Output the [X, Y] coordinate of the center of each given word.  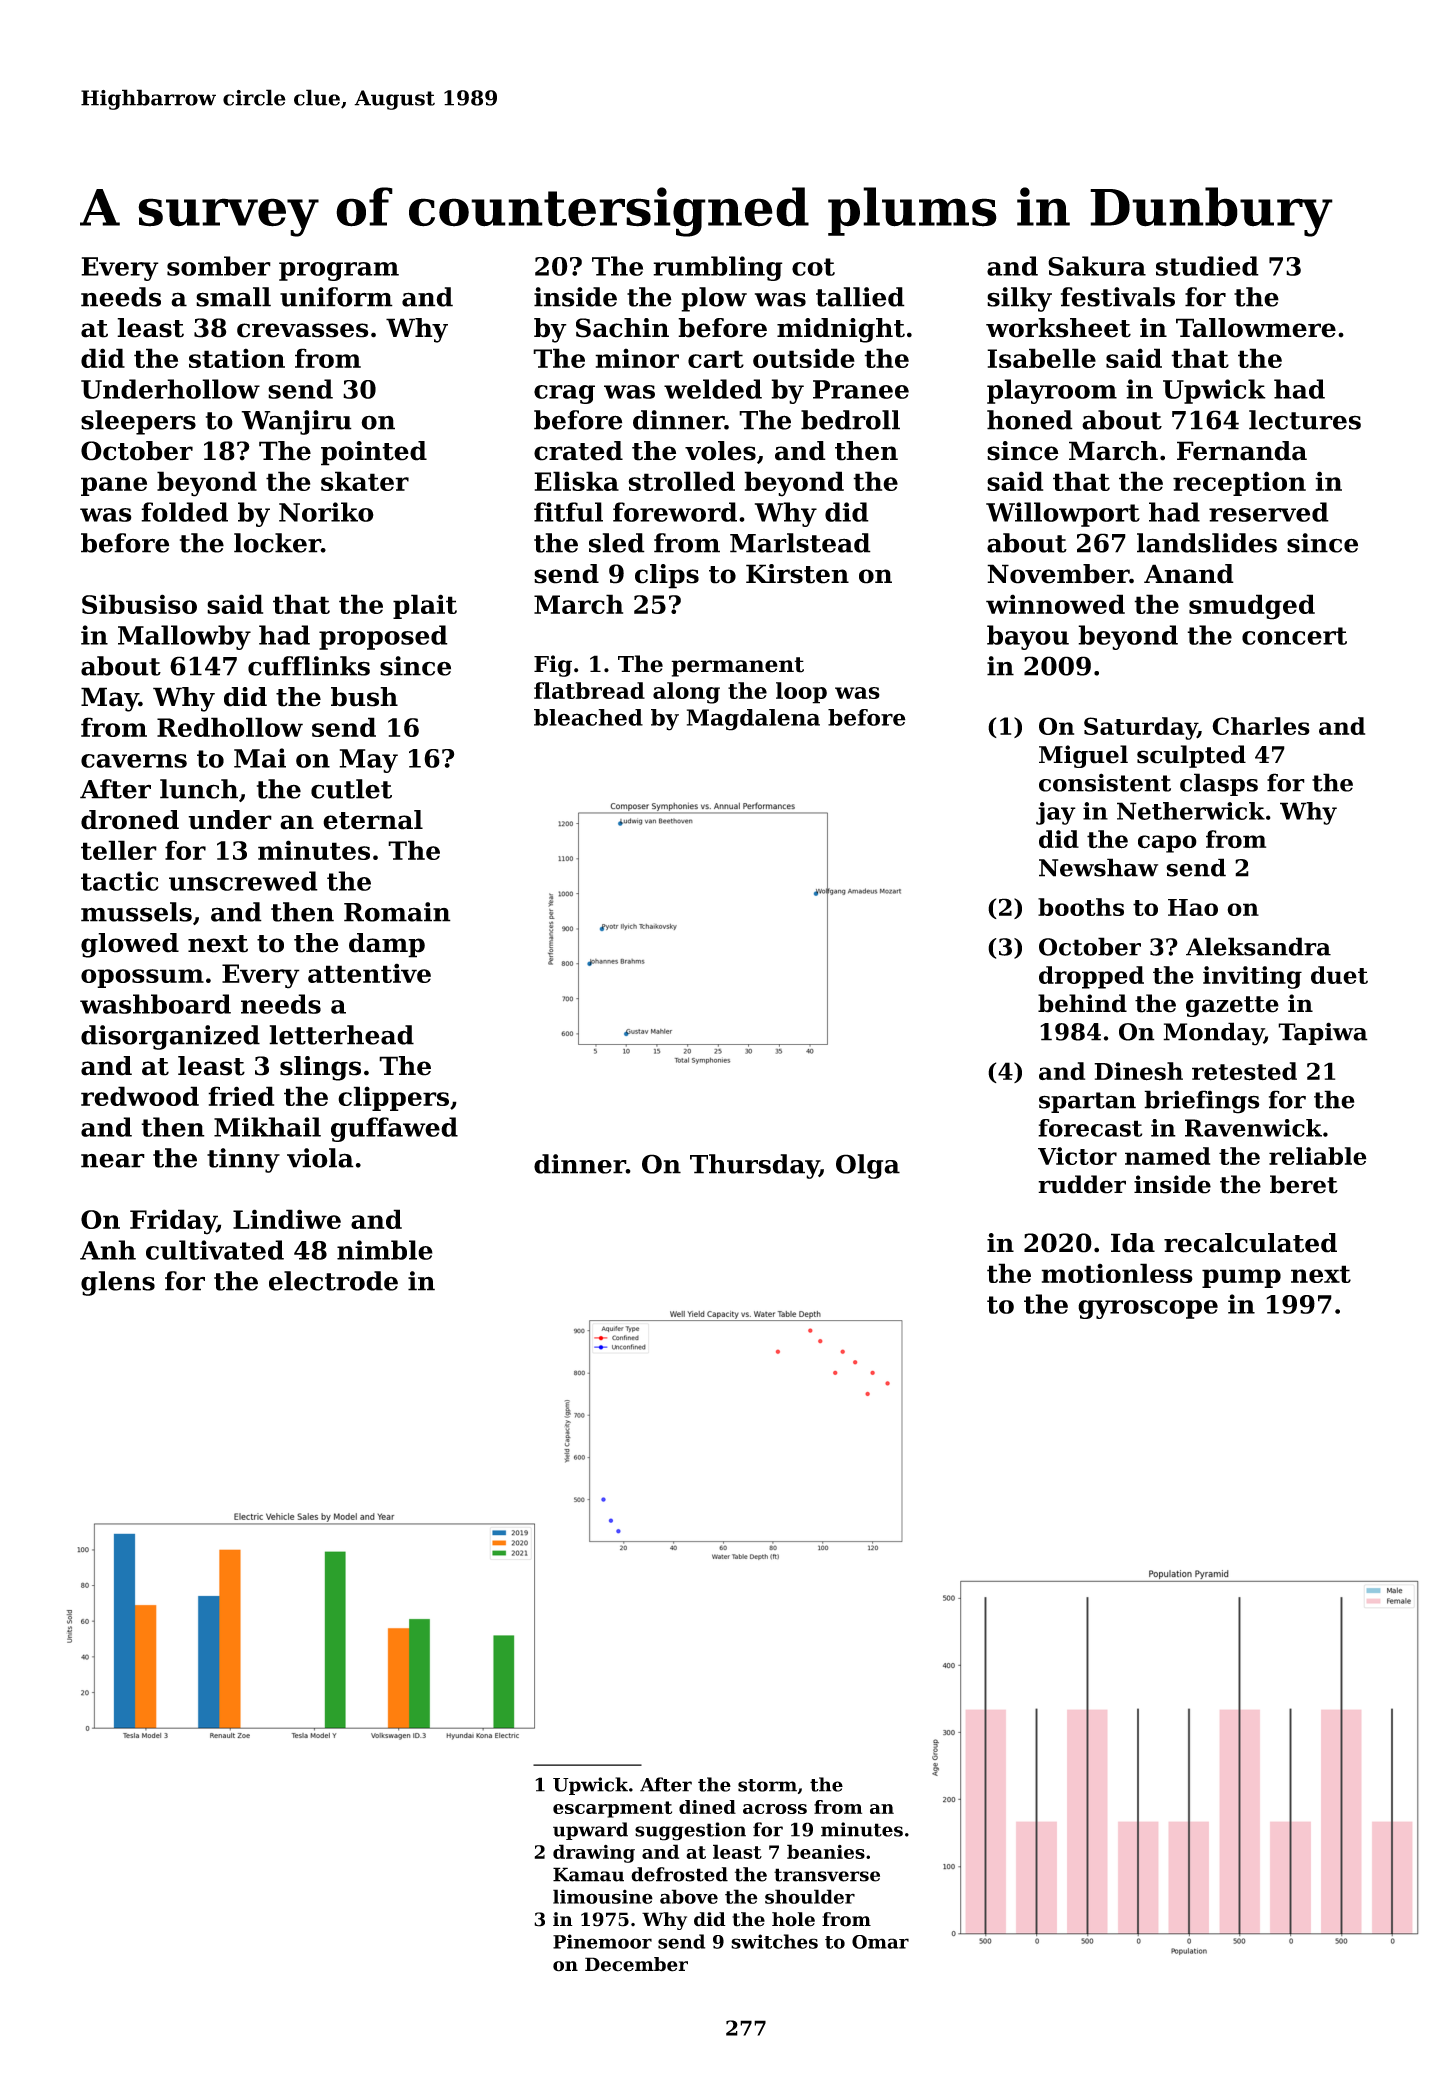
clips [667, 576]
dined [707, 1807]
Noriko [326, 512]
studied [1207, 266]
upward [590, 1831]
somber [219, 266]
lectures [1305, 420]
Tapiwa [1323, 1033]
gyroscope [1148, 1309]
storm [767, 1785]
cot [813, 267]
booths [1081, 907]
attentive [369, 973]
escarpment [612, 1809]
